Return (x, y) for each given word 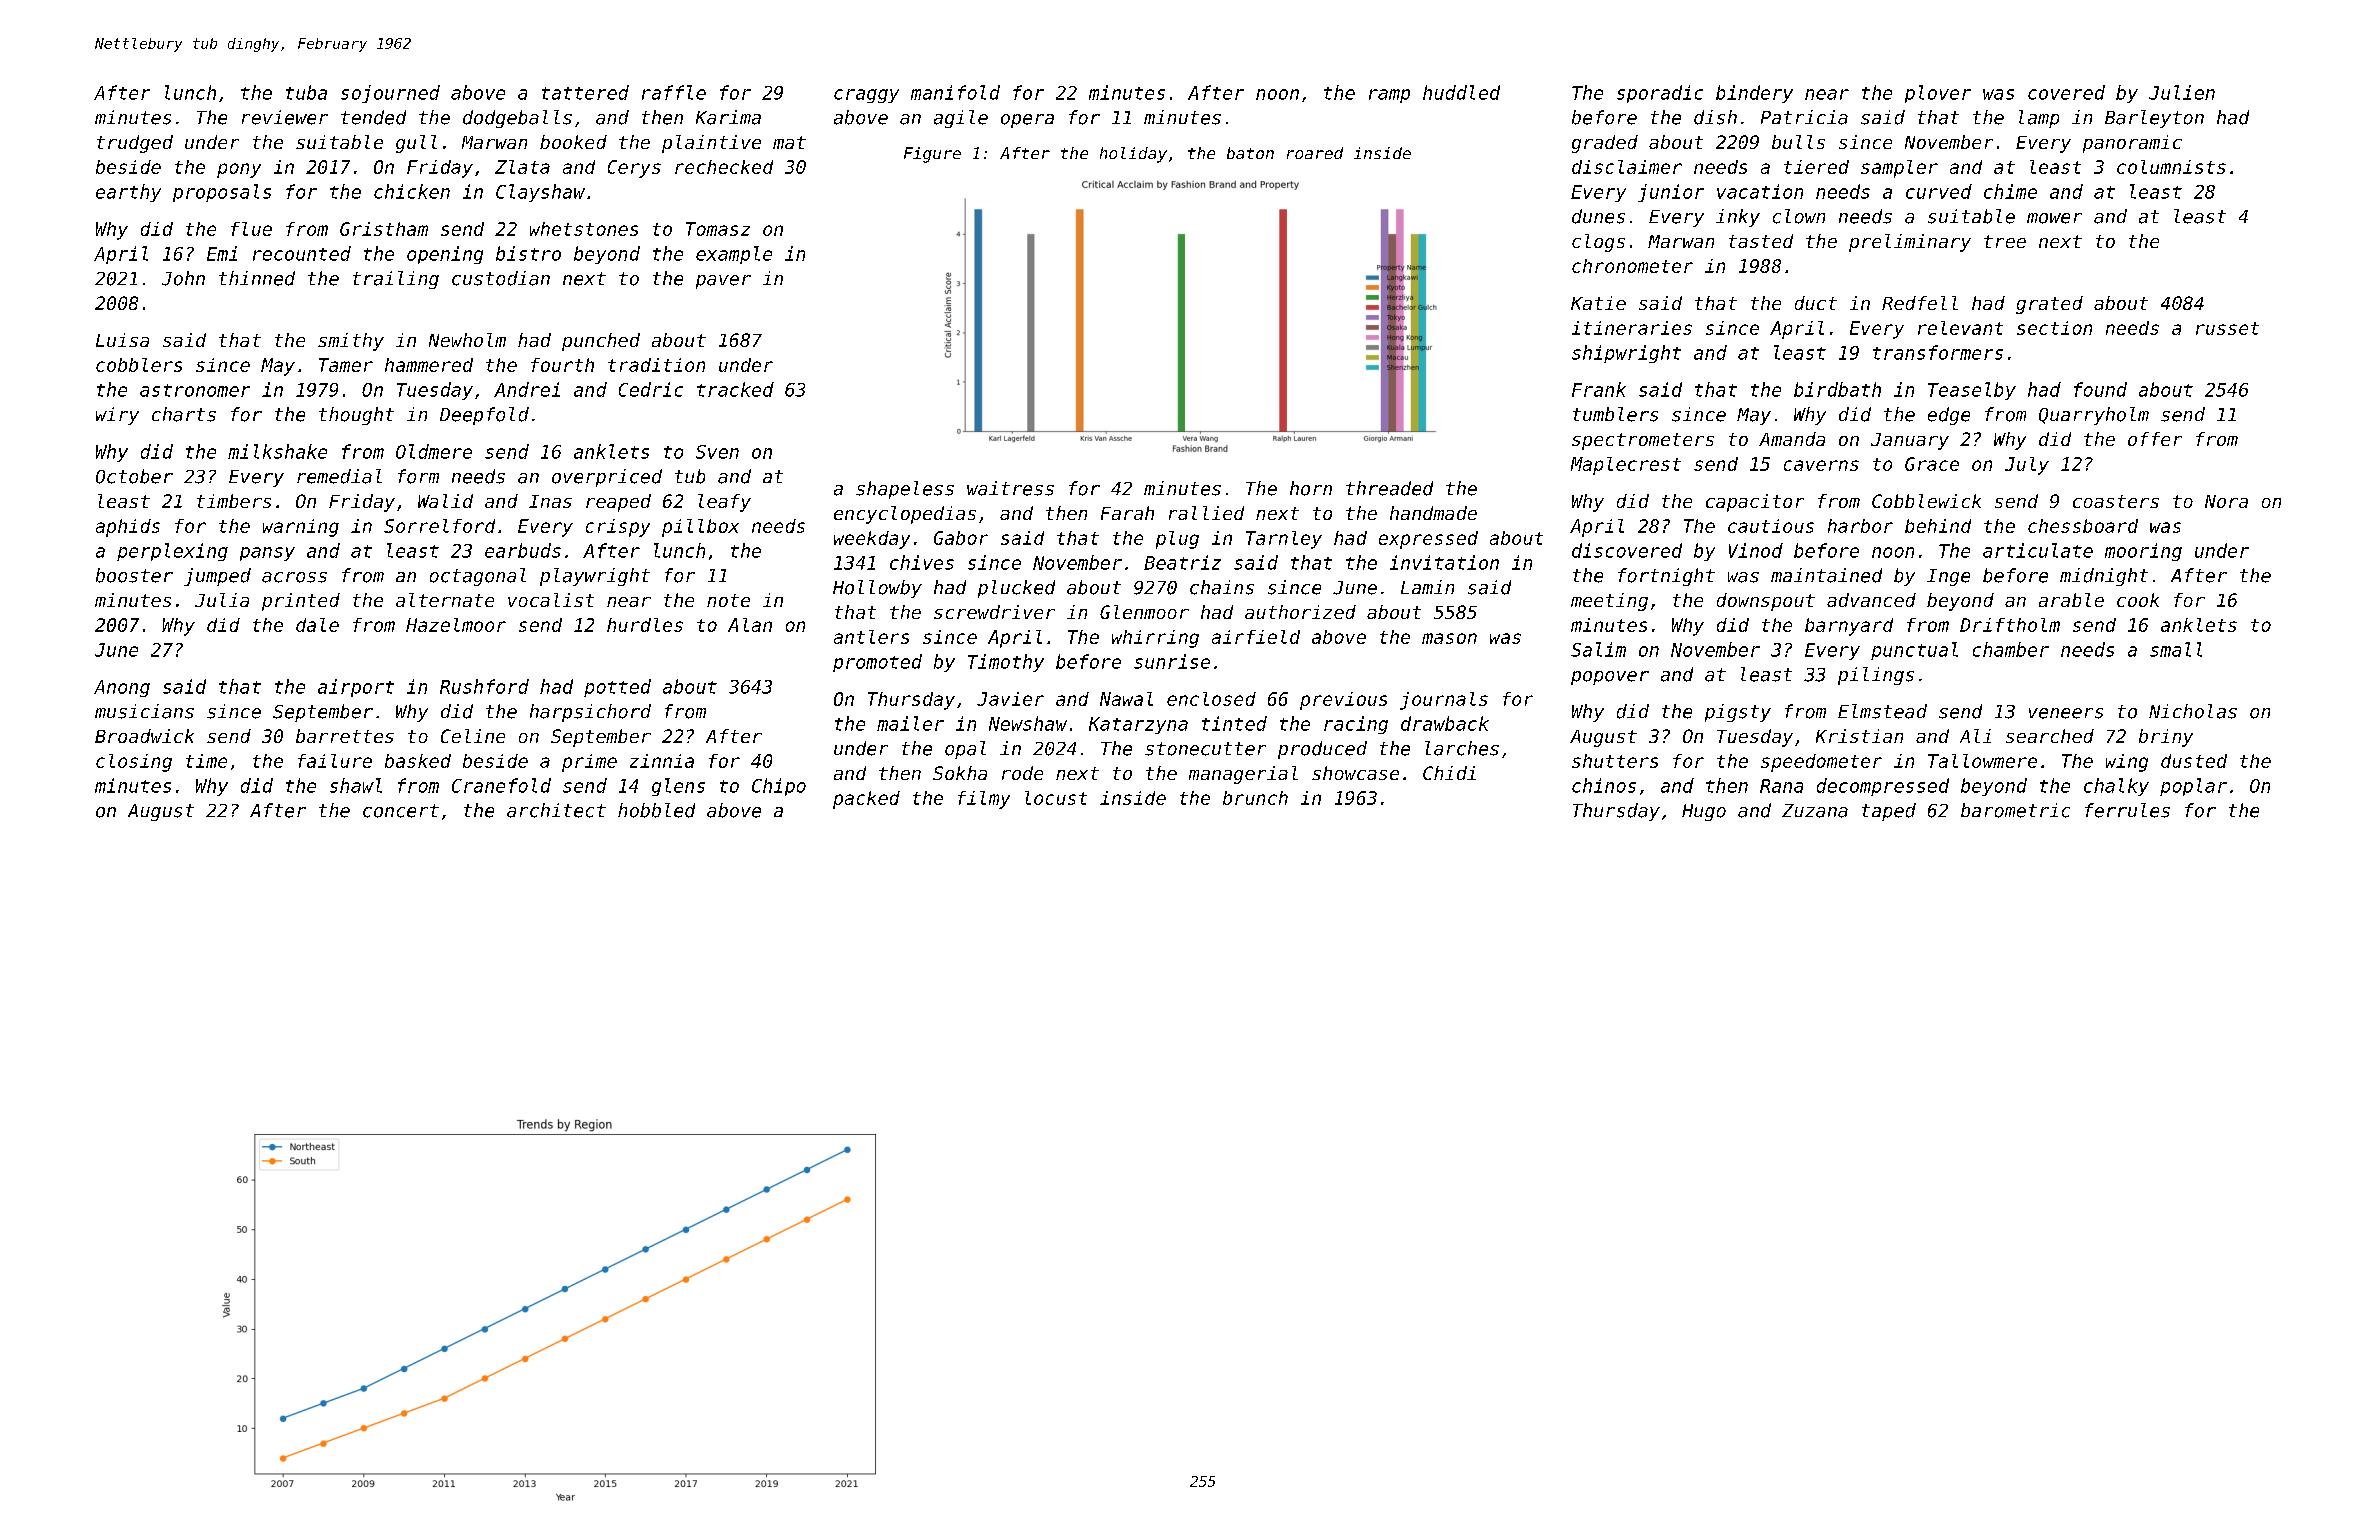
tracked (735, 389)
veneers (2066, 713)
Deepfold (484, 416)
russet (2227, 328)
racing (1356, 725)
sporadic (1660, 94)
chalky (2116, 787)
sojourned (390, 94)
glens (678, 787)
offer (2155, 439)
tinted (1234, 723)
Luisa (122, 340)
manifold (955, 92)
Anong (122, 688)
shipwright (1626, 354)
